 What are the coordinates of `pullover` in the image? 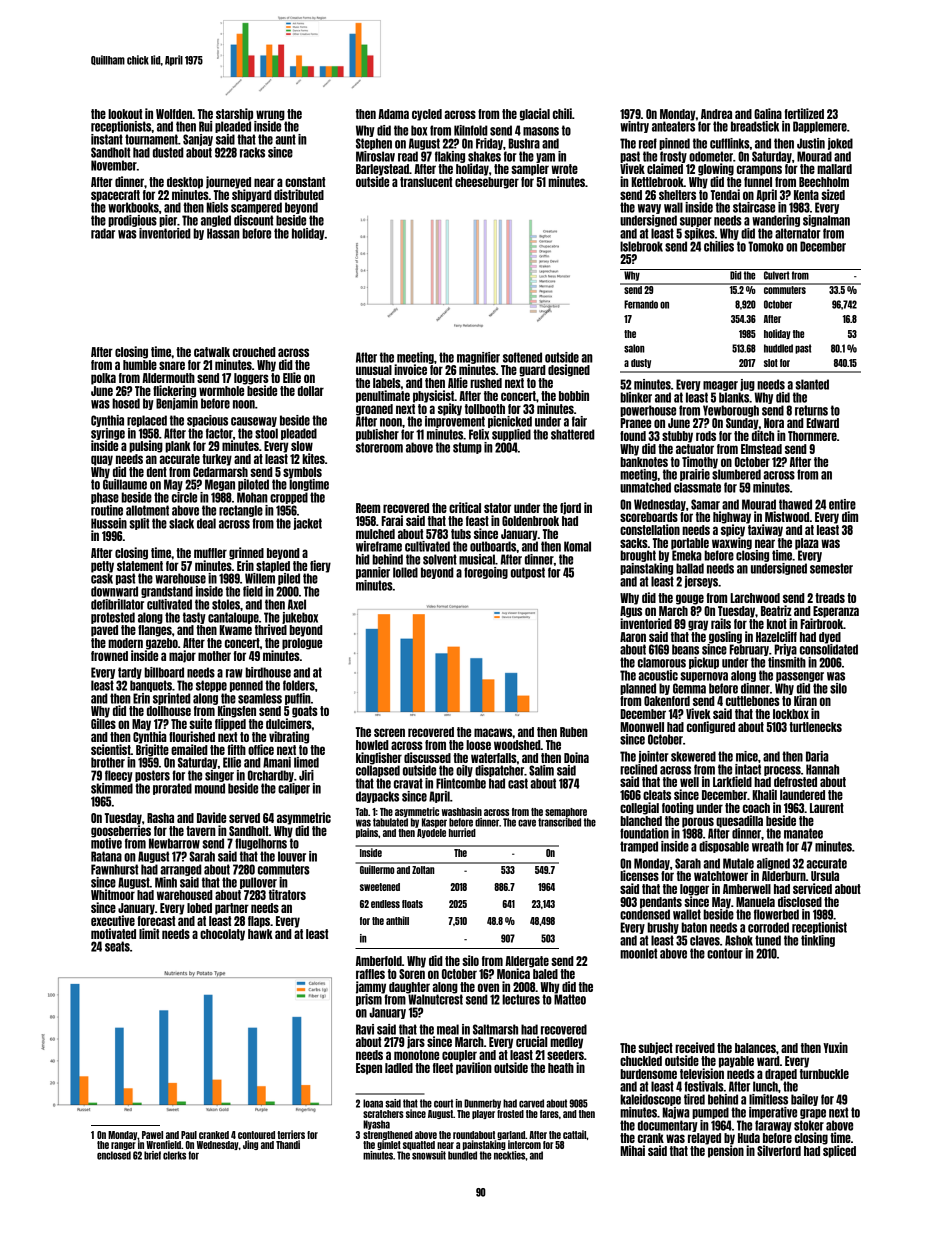 It's located at (258, 883).
